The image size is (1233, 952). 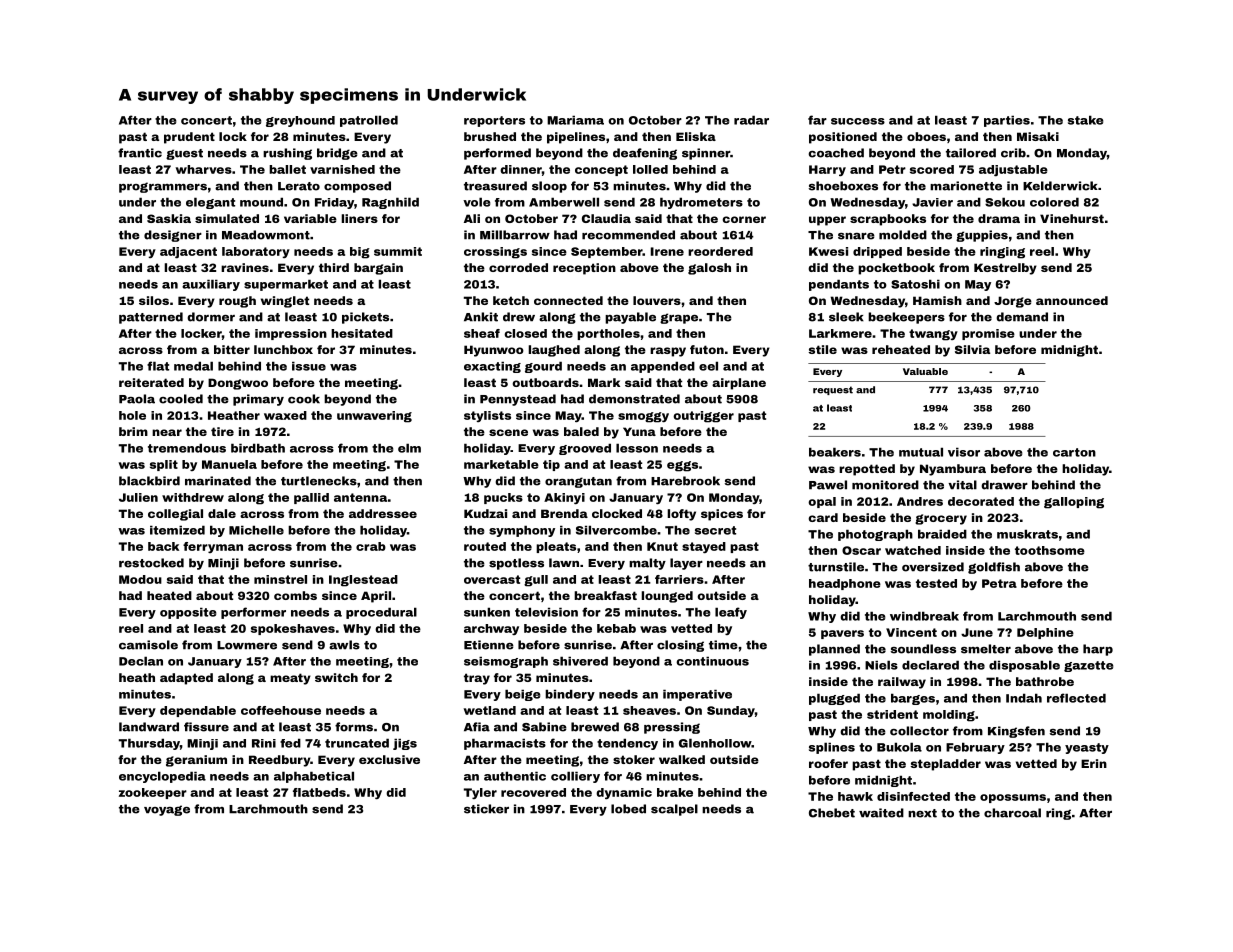 What do you see at coordinates (712, 661) in the screenshot?
I see `continuous` at bounding box center [712, 661].
